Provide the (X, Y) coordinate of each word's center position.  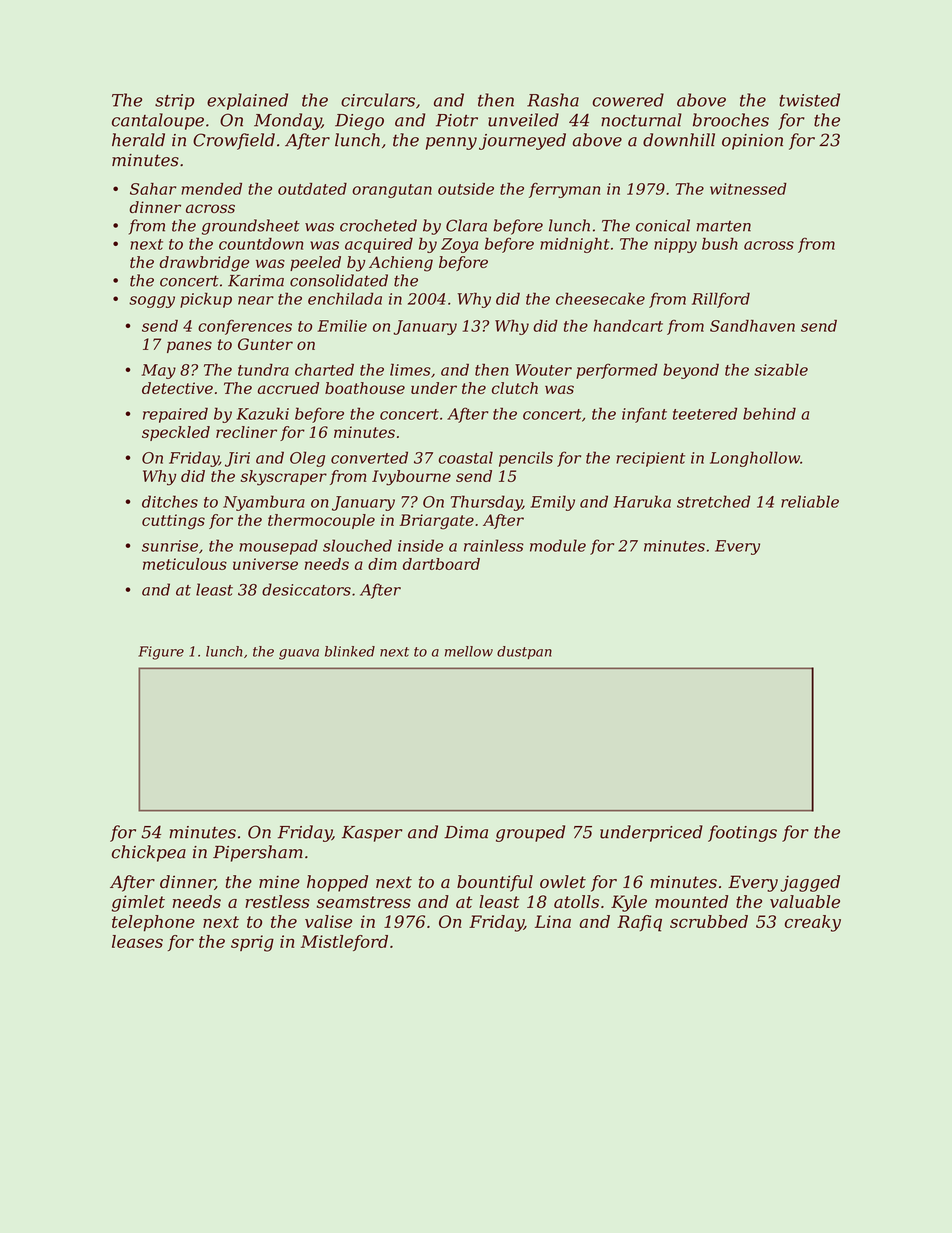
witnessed (748, 189)
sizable (781, 369)
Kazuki (262, 413)
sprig (252, 943)
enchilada (345, 298)
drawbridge (204, 264)
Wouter (543, 370)
